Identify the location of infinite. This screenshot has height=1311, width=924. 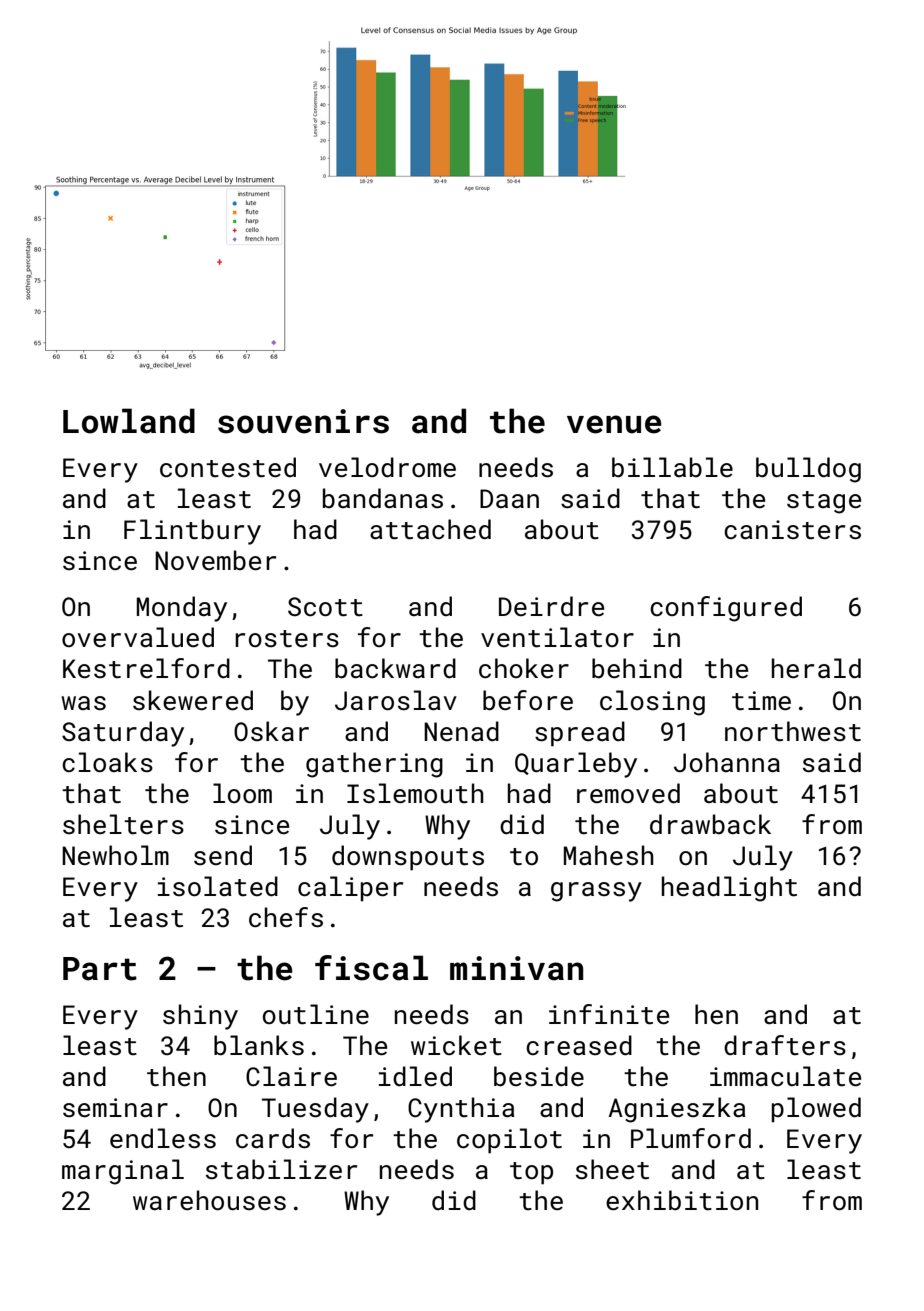
(609, 1014).
